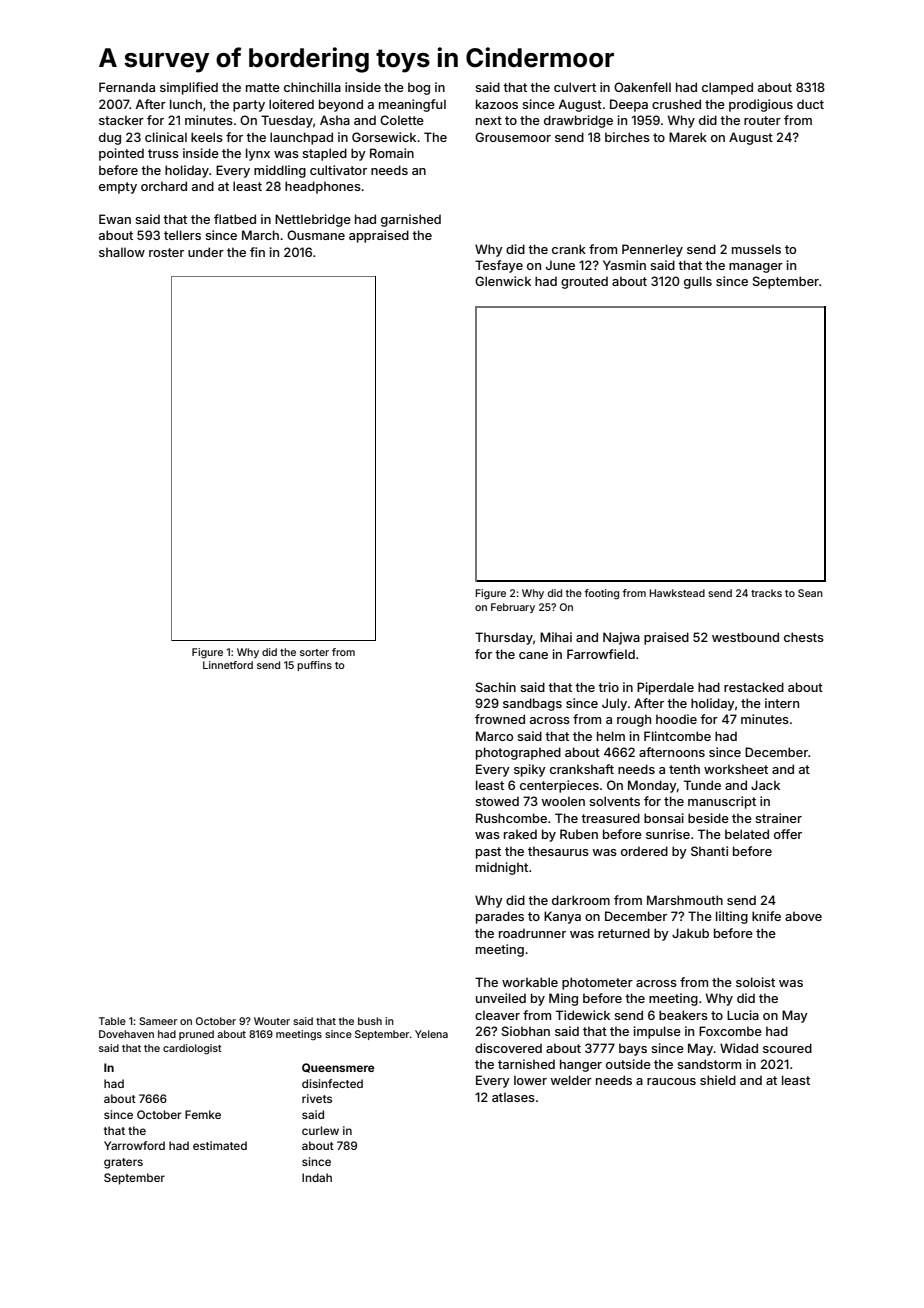 This screenshot has height=1308, width=924. What do you see at coordinates (810, 104) in the screenshot?
I see `duct` at bounding box center [810, 104].
